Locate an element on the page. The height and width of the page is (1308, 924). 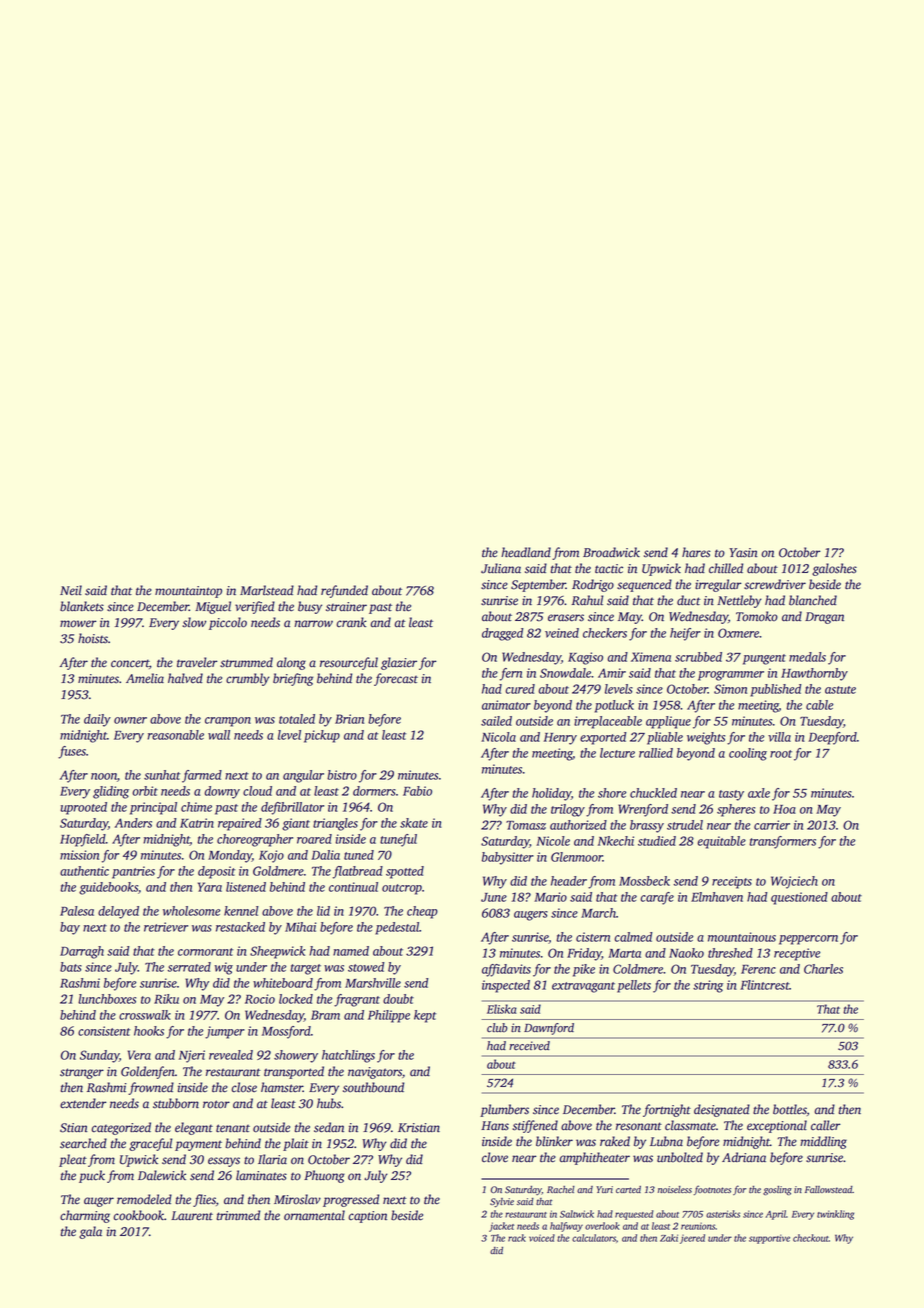
duct is located at coordinates (689, 600).
